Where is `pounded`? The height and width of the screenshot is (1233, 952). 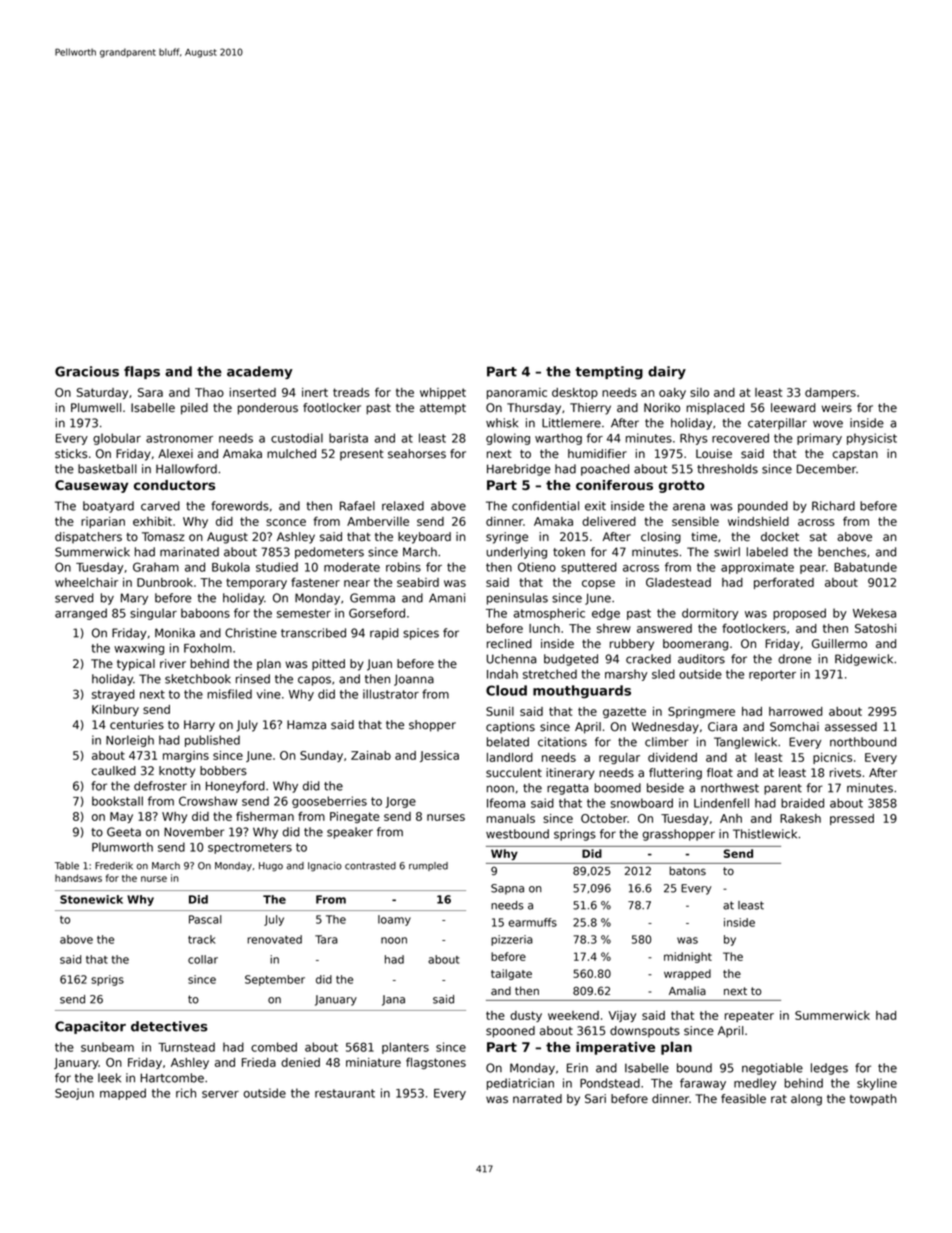
pounded is located at coordinates (763, 507).
